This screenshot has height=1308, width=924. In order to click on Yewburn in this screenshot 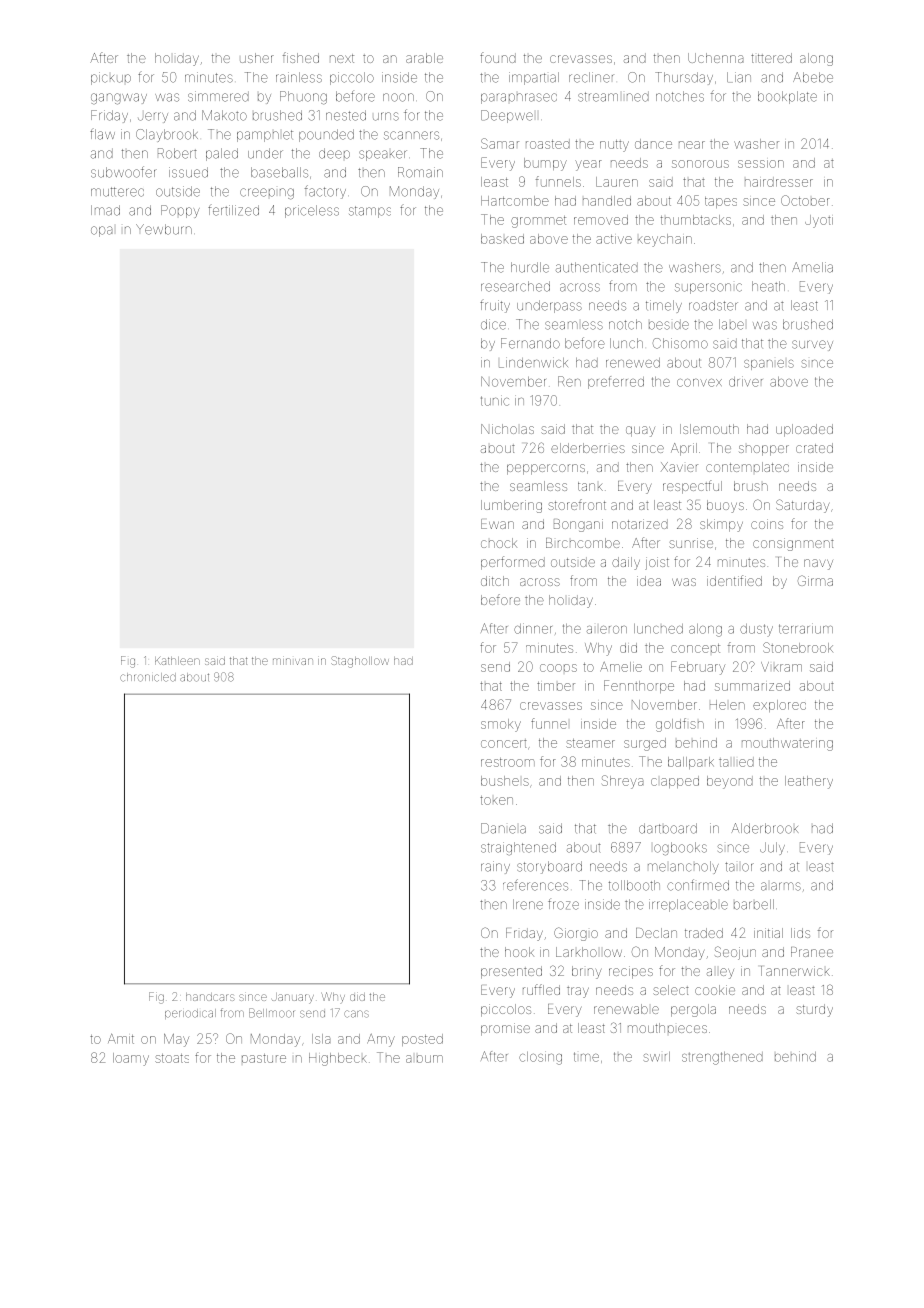, I will do `click(164, 229)`.
